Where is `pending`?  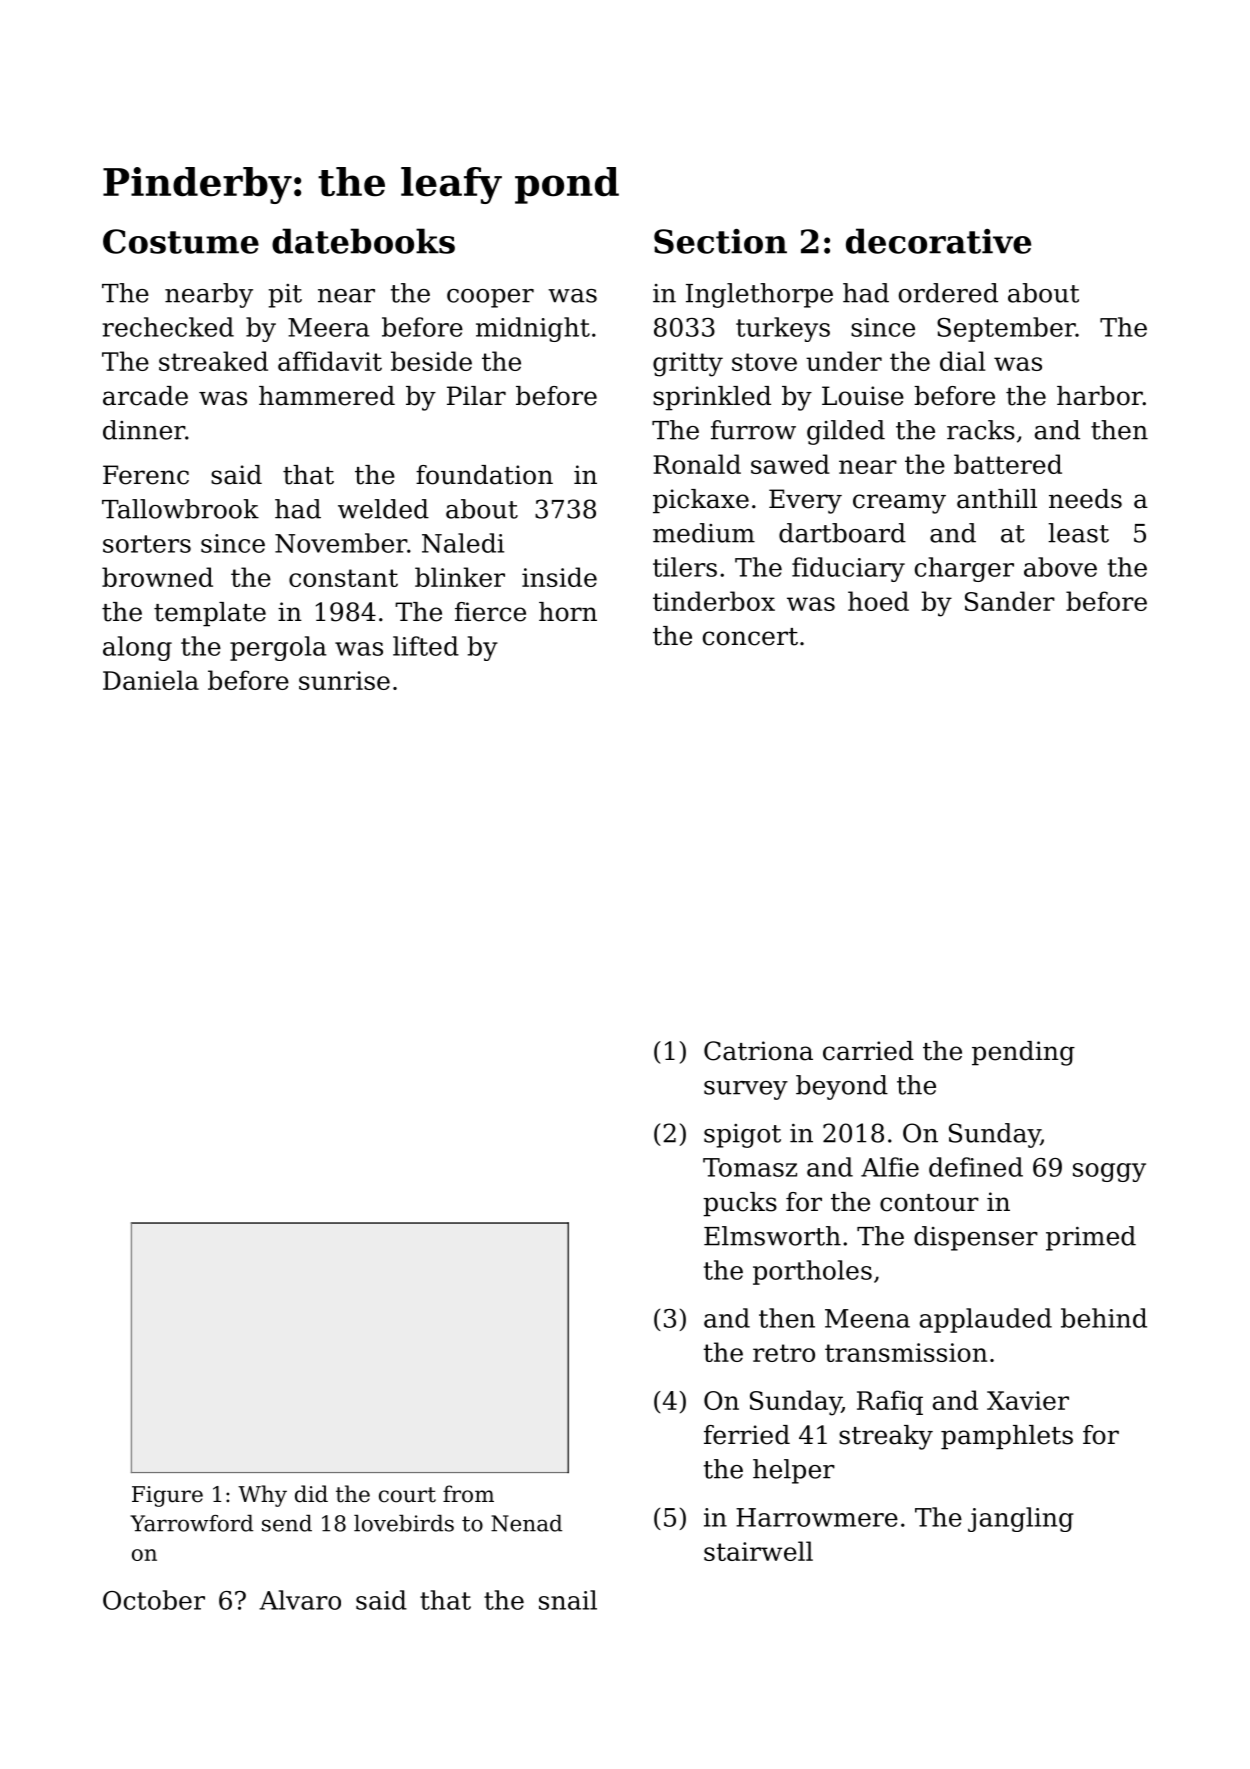
pending is located at coordinates (1023, 1053).
